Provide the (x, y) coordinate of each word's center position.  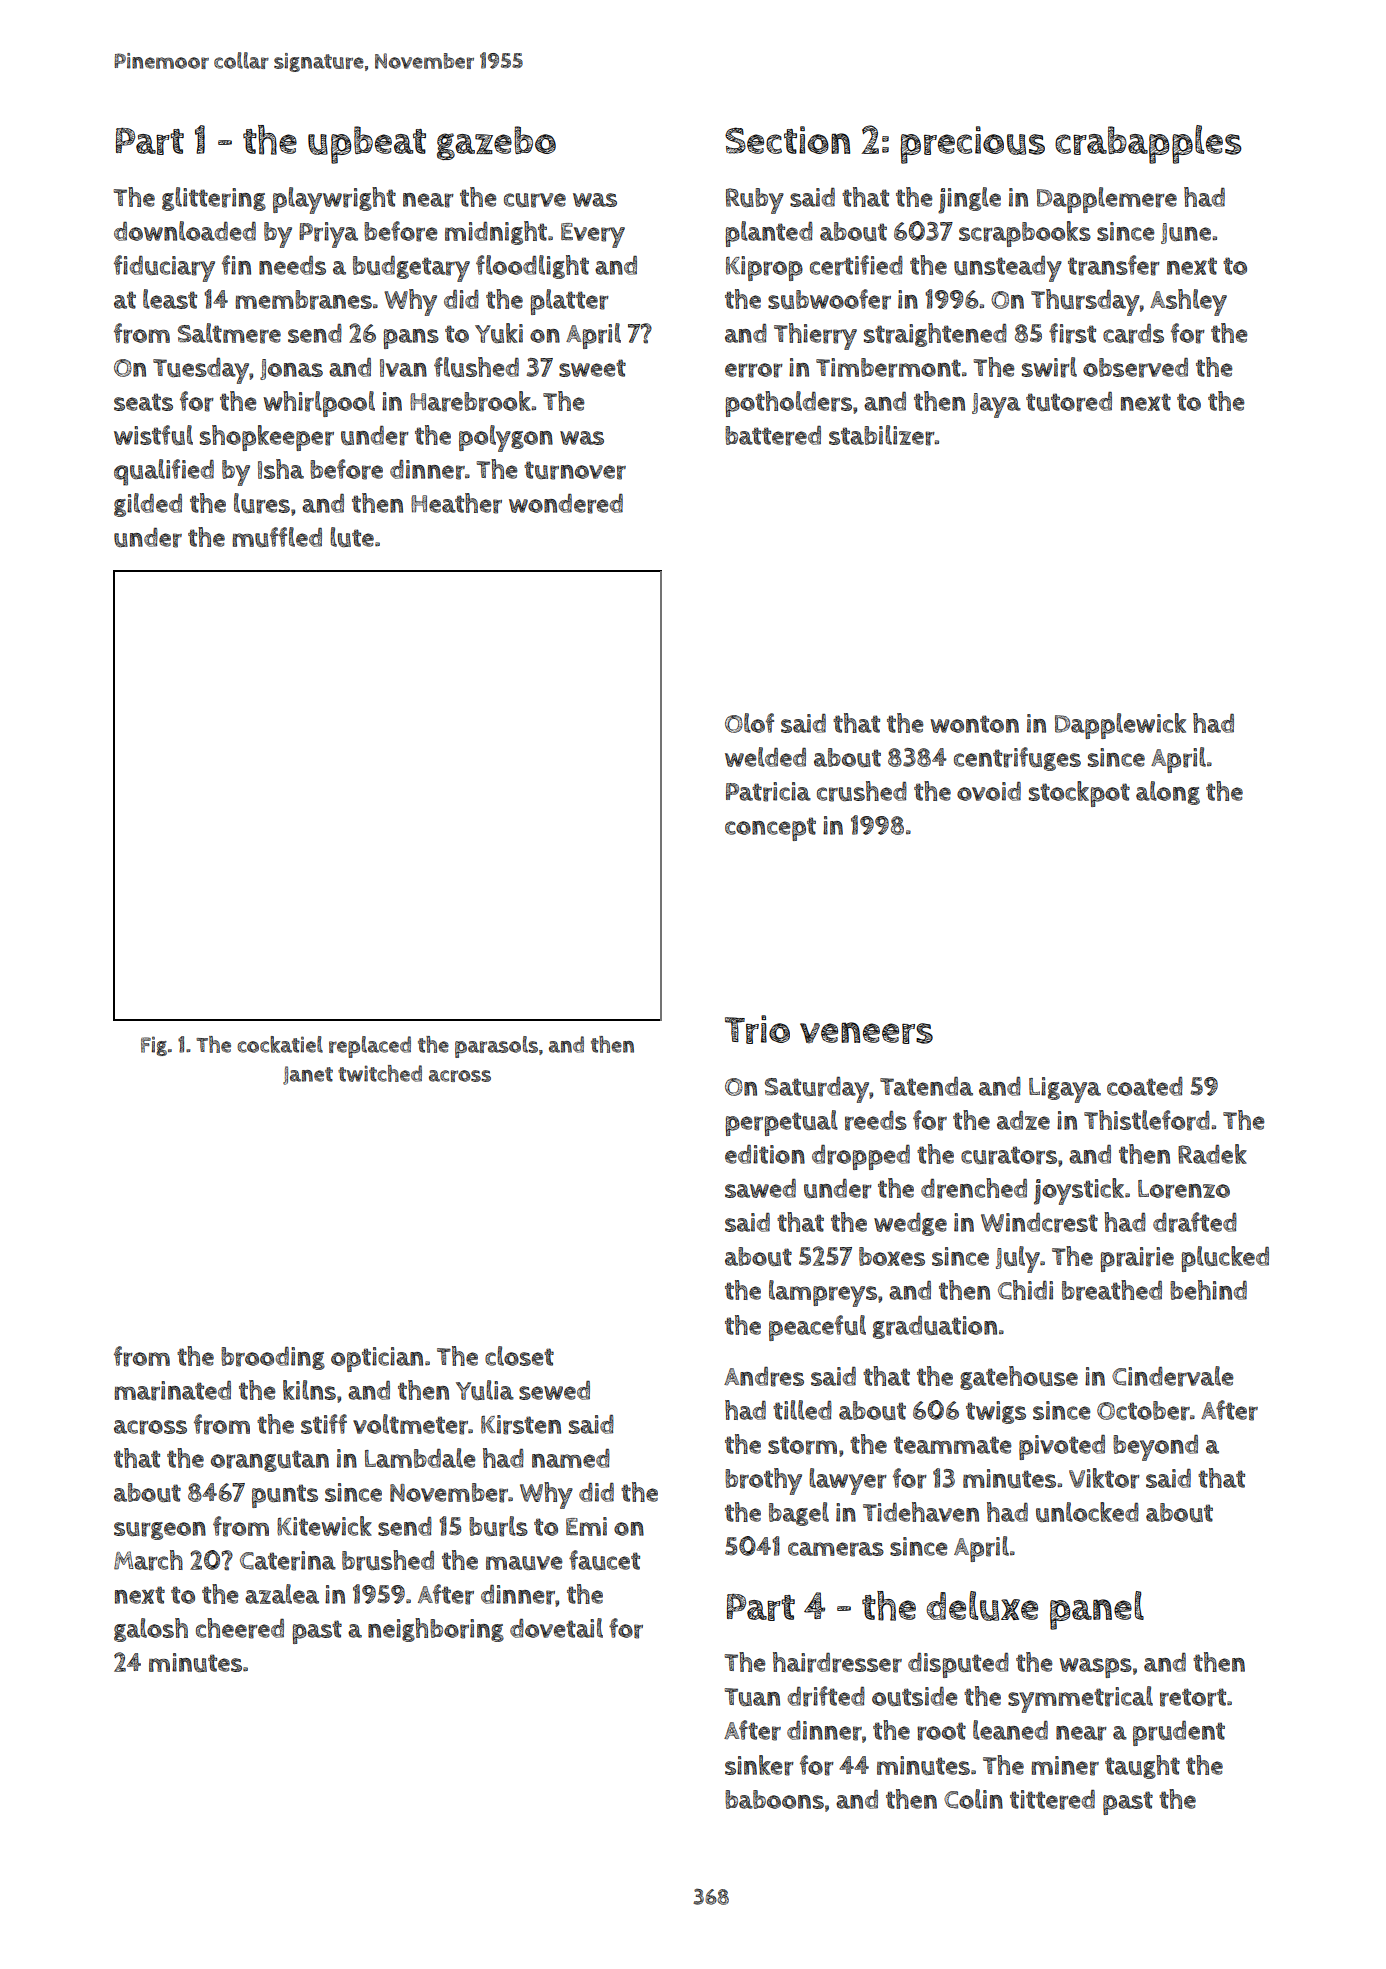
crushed (862, 791)
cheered (240, 1628)
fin (236, 265)
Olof (749, 723)
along (1168, 793)
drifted (826, 1696)
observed (1135, 368)
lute (352, 537)
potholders (788, 404)
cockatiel (280, 1044)
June (1186, 233)
